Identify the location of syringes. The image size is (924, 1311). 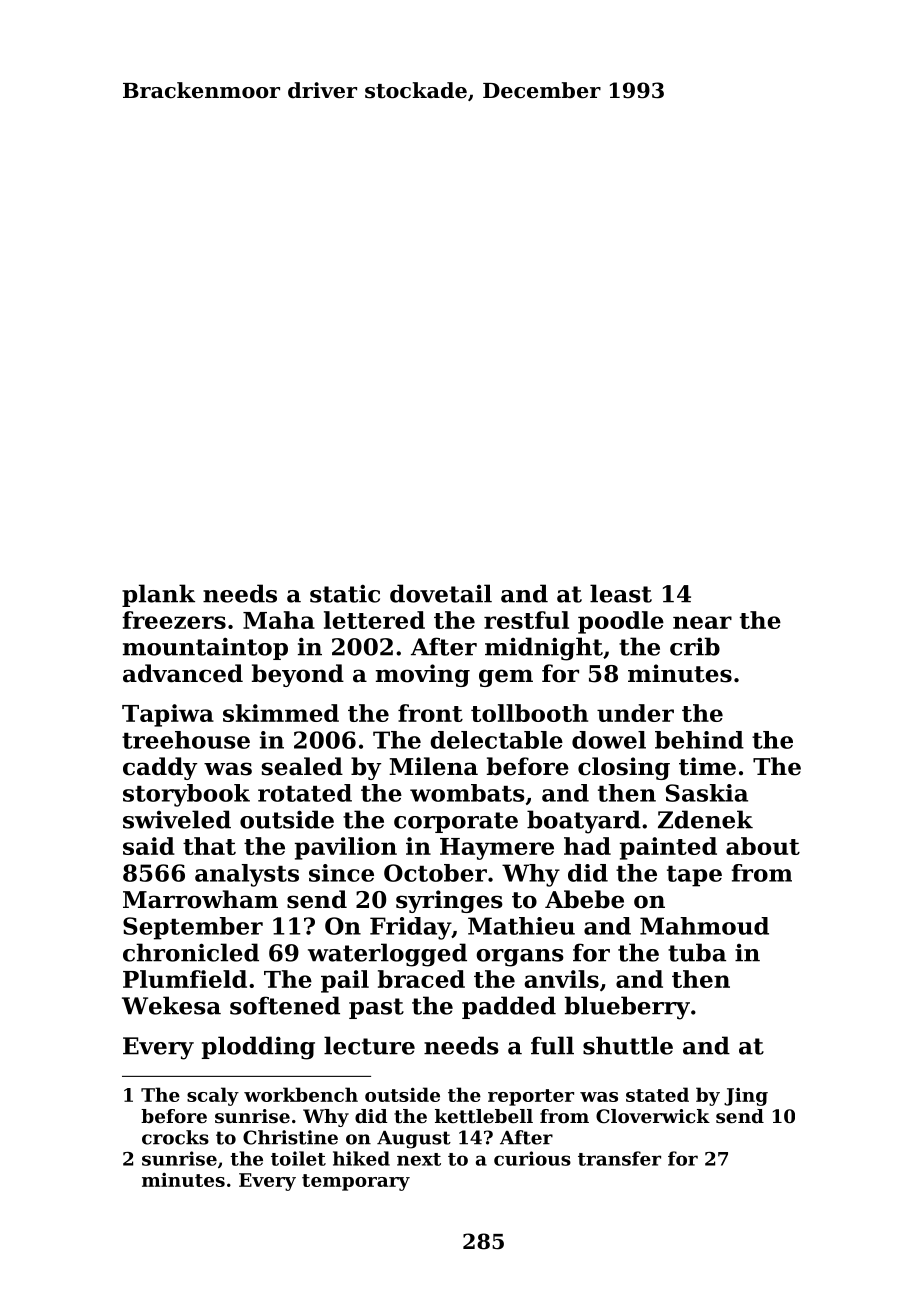
(449, 901).
